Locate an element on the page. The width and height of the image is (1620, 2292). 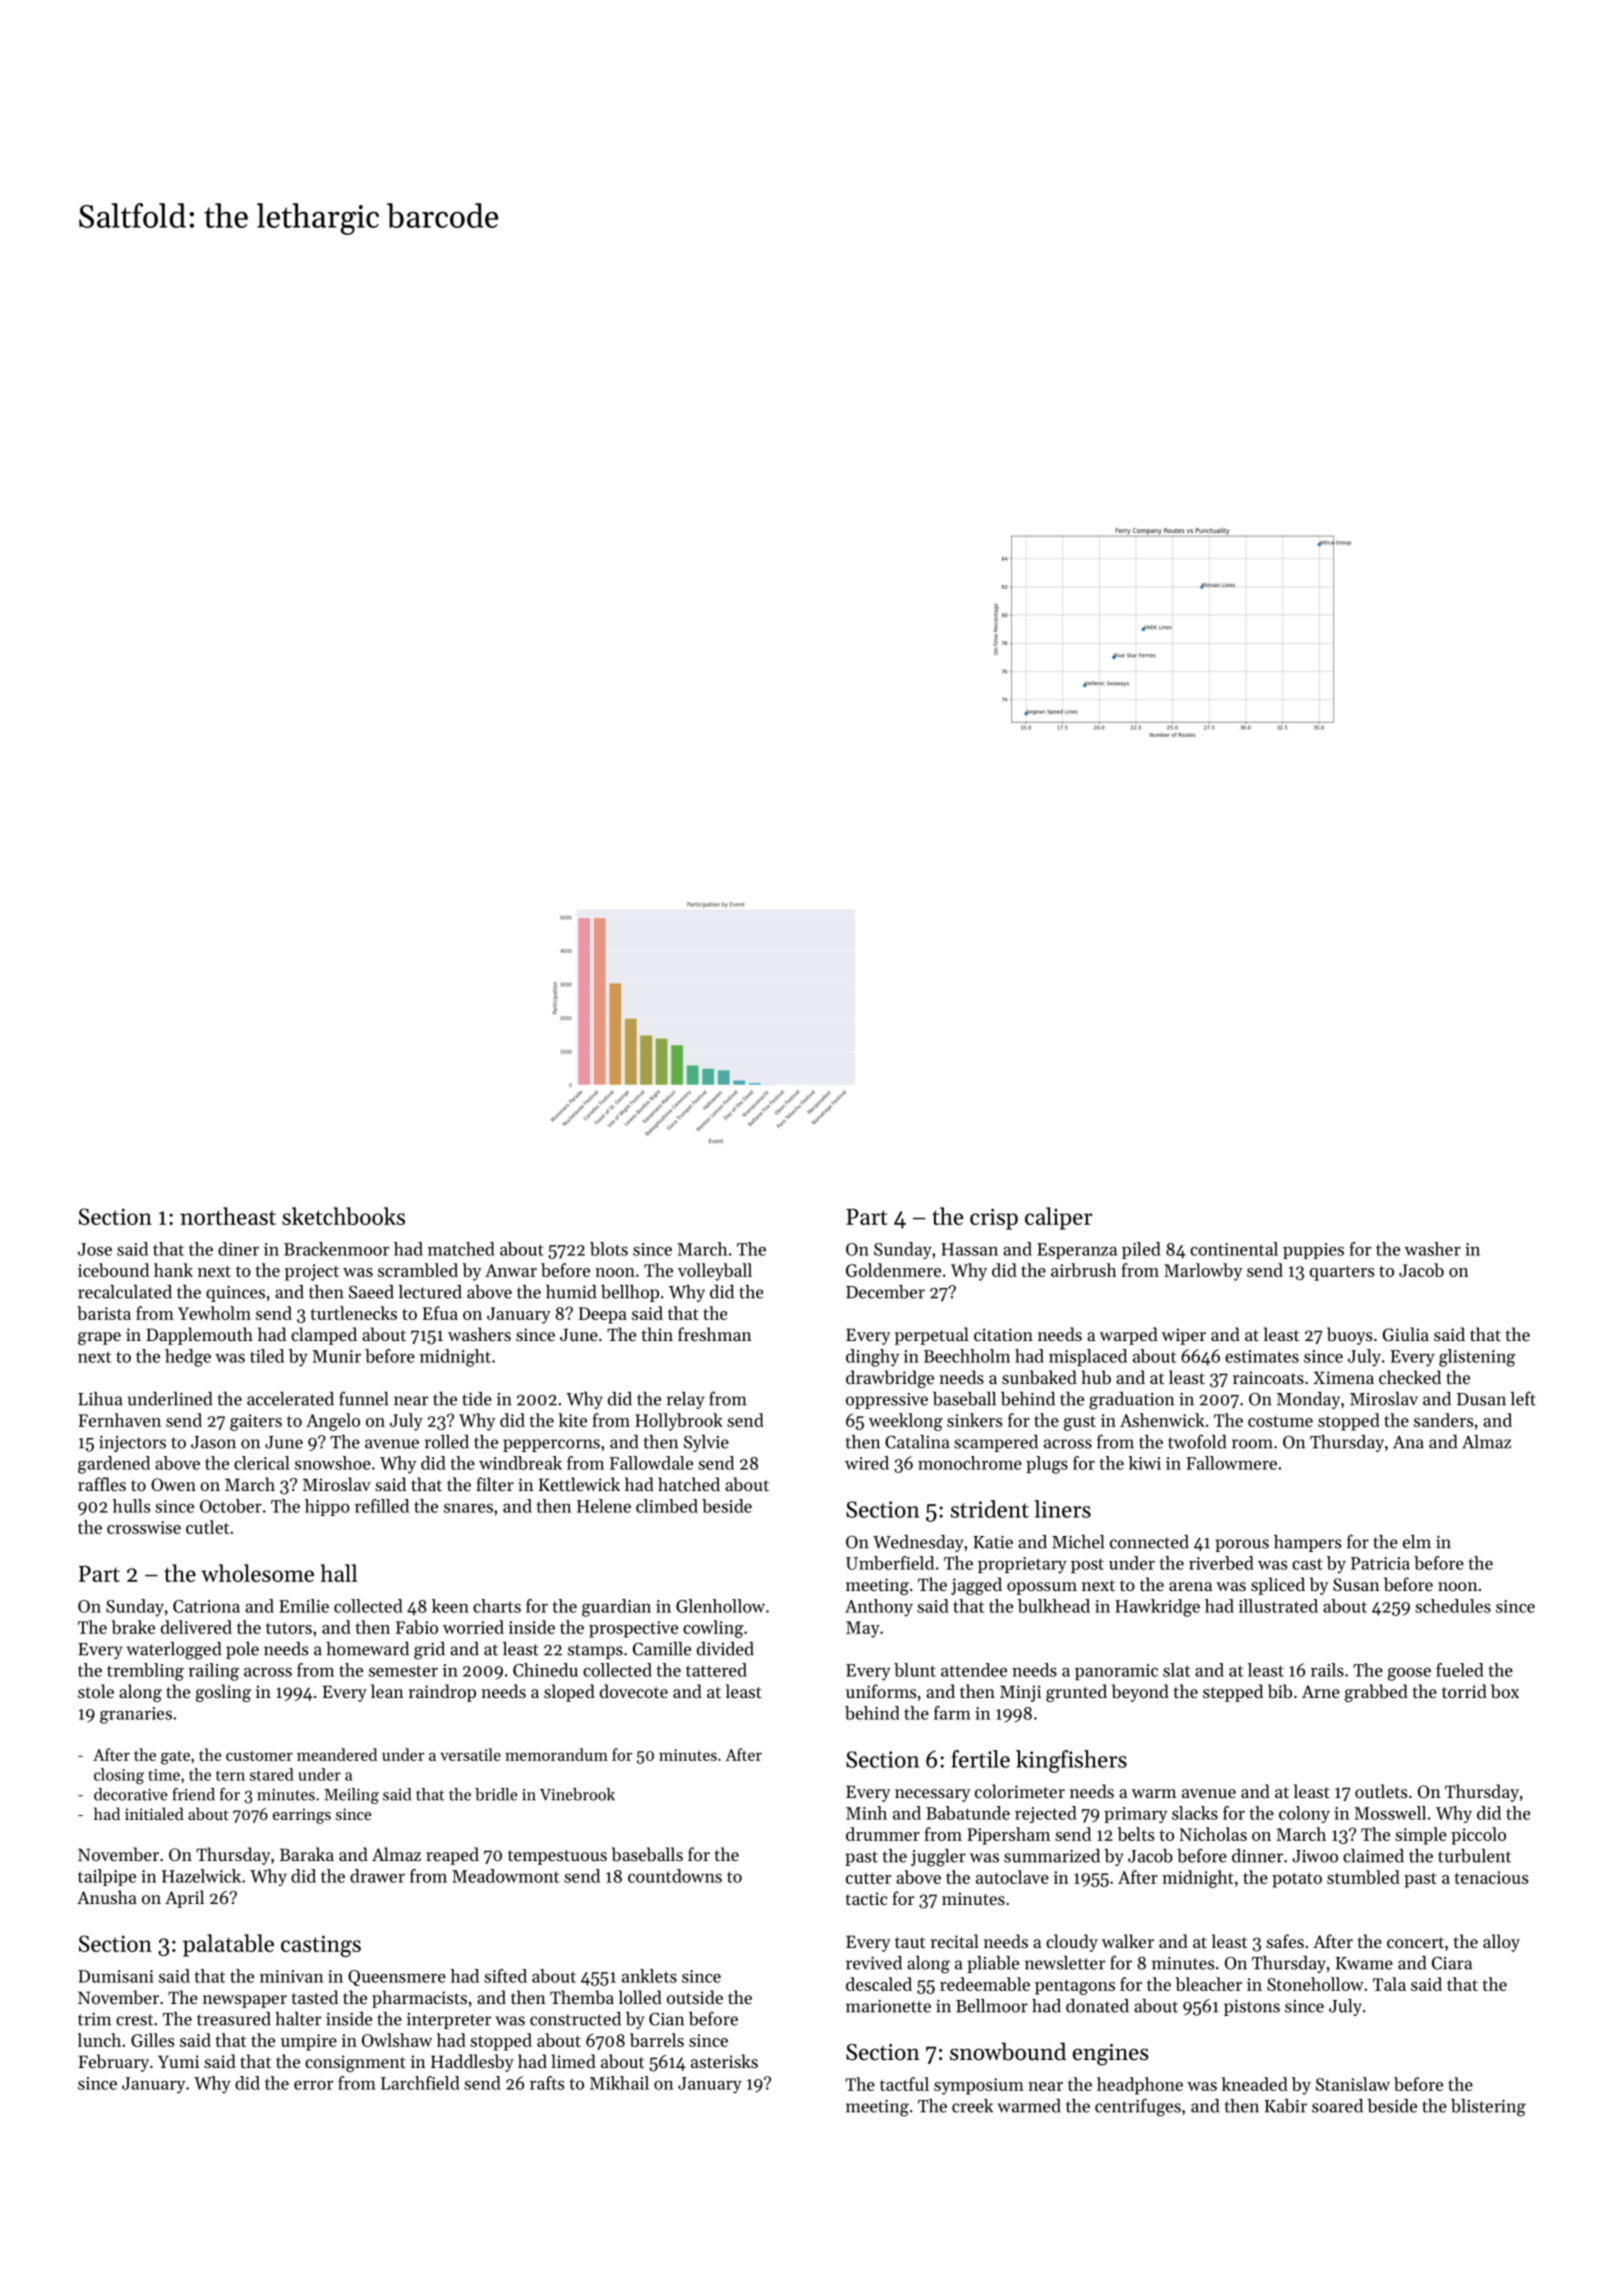
citation is located at coordinates (1003, 1334).
